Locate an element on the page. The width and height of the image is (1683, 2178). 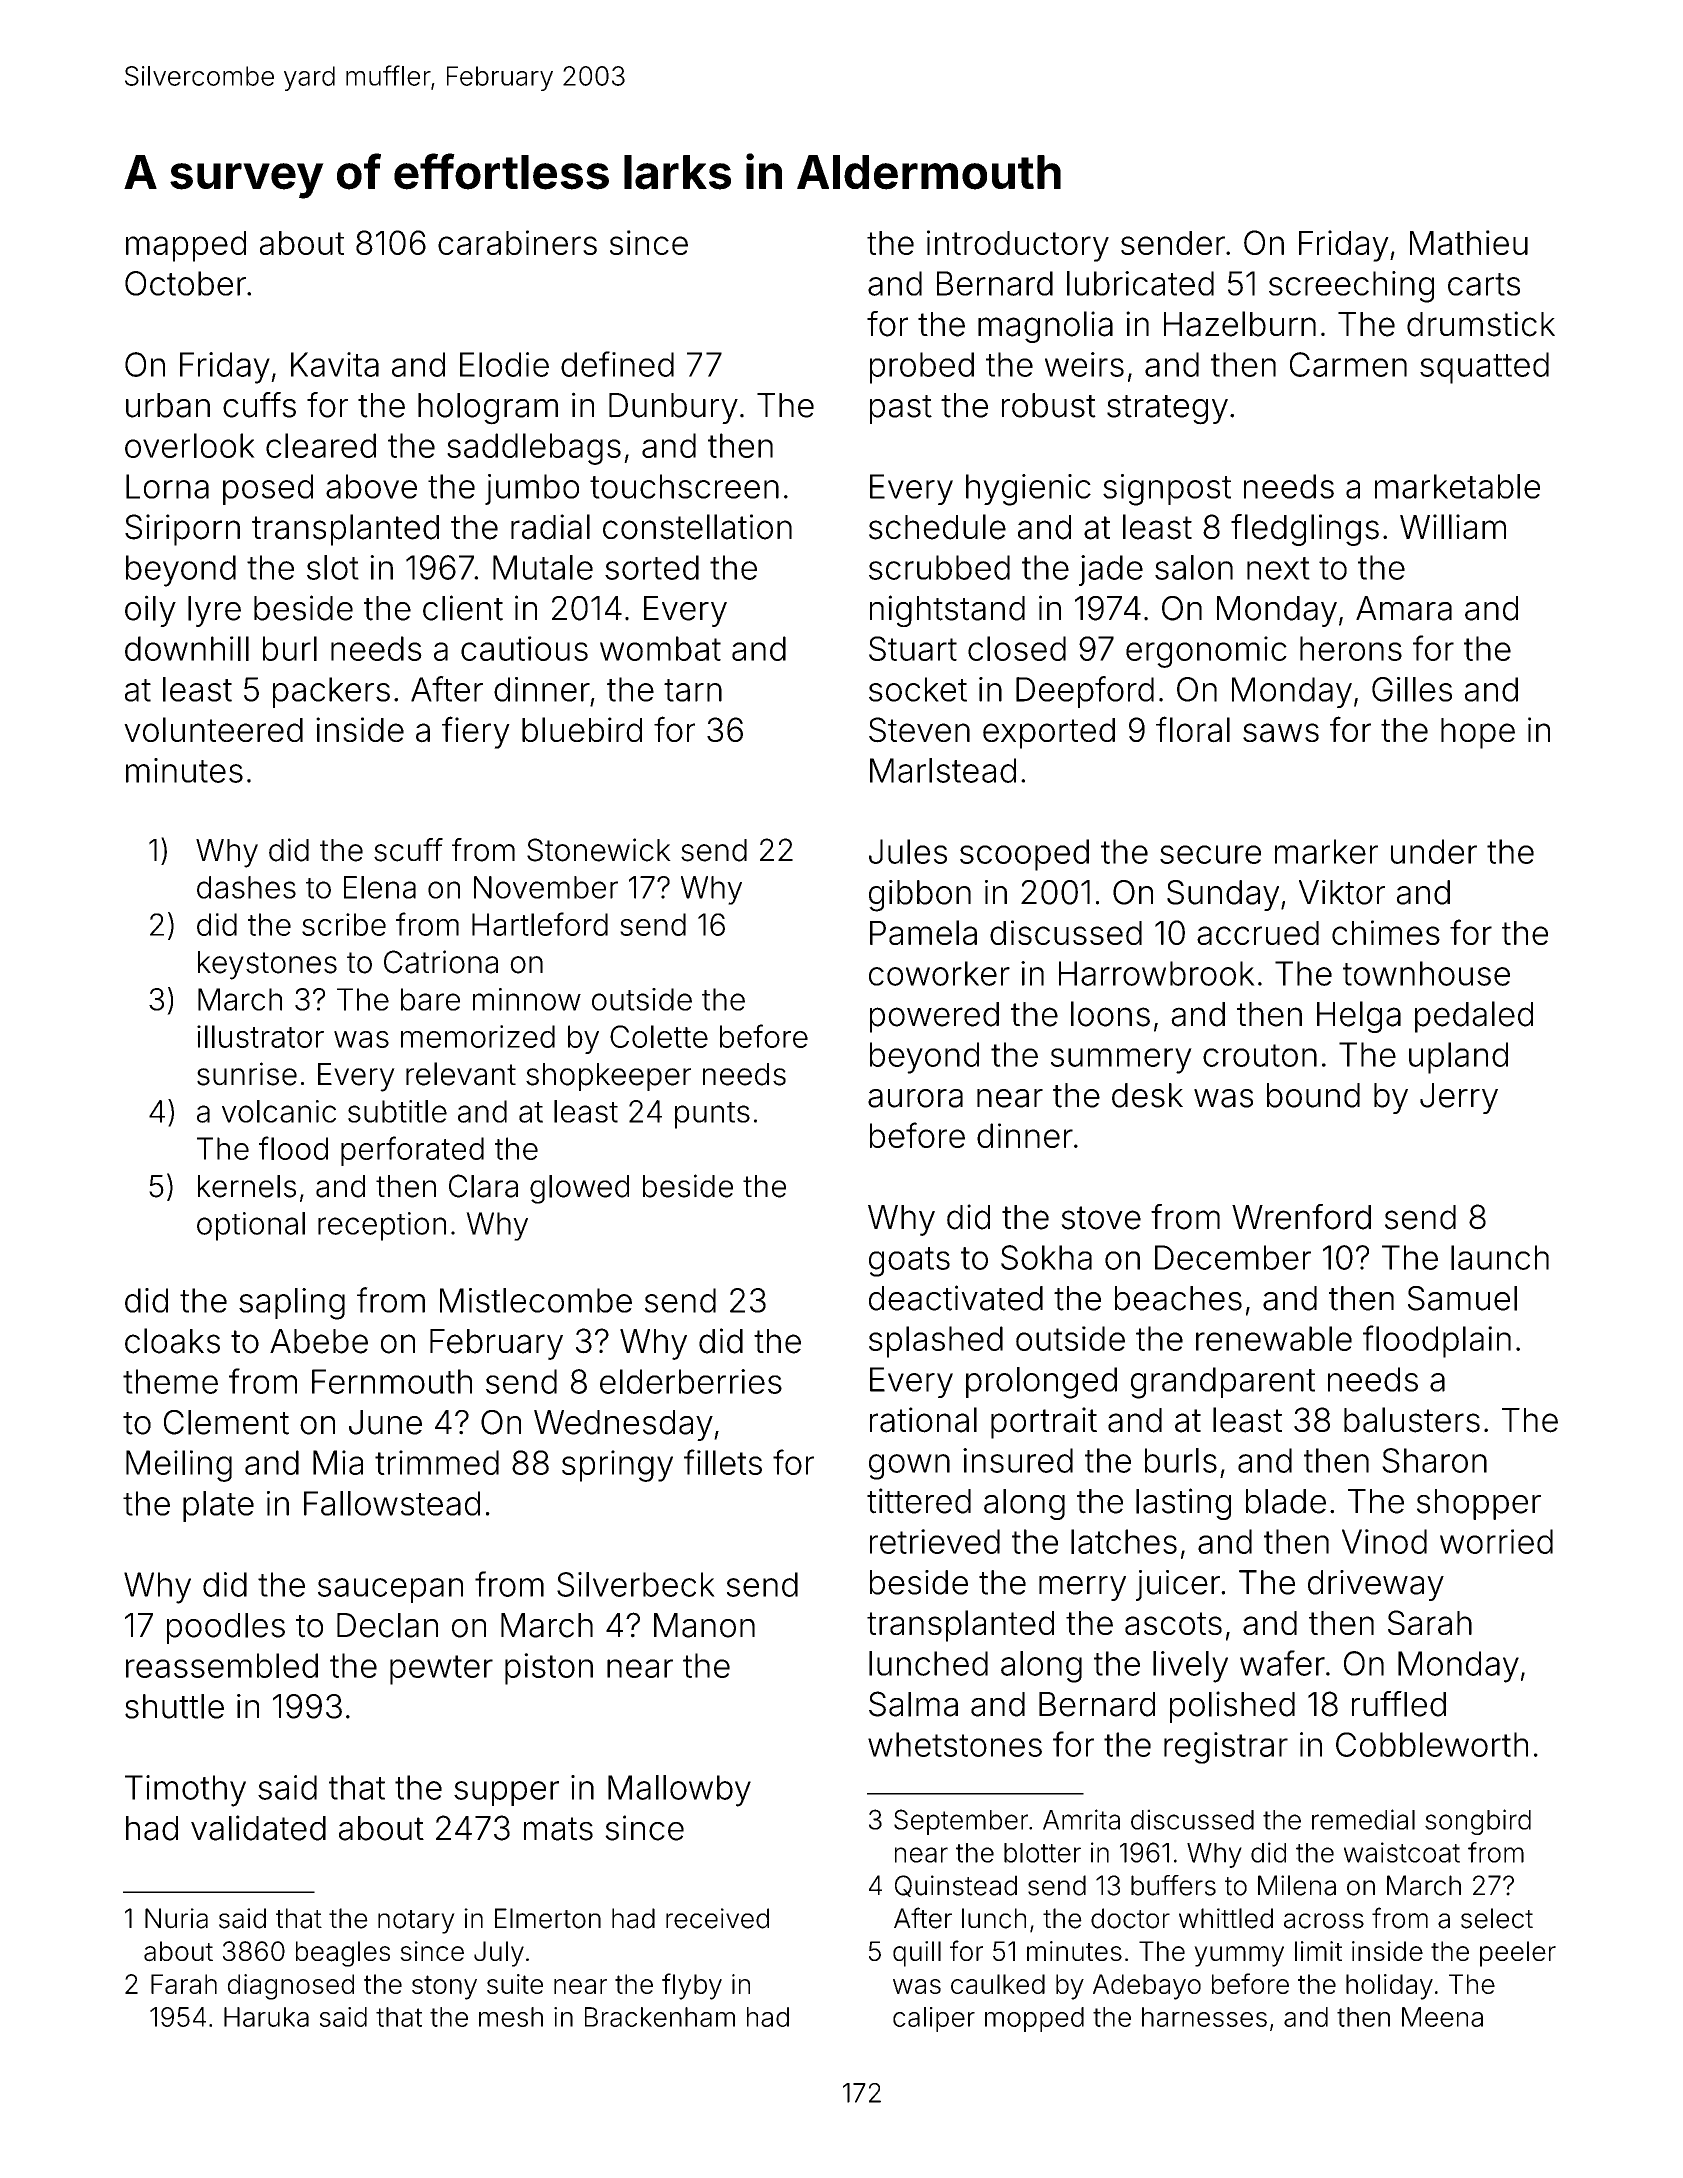
client is located at coordinates (463, 608).
